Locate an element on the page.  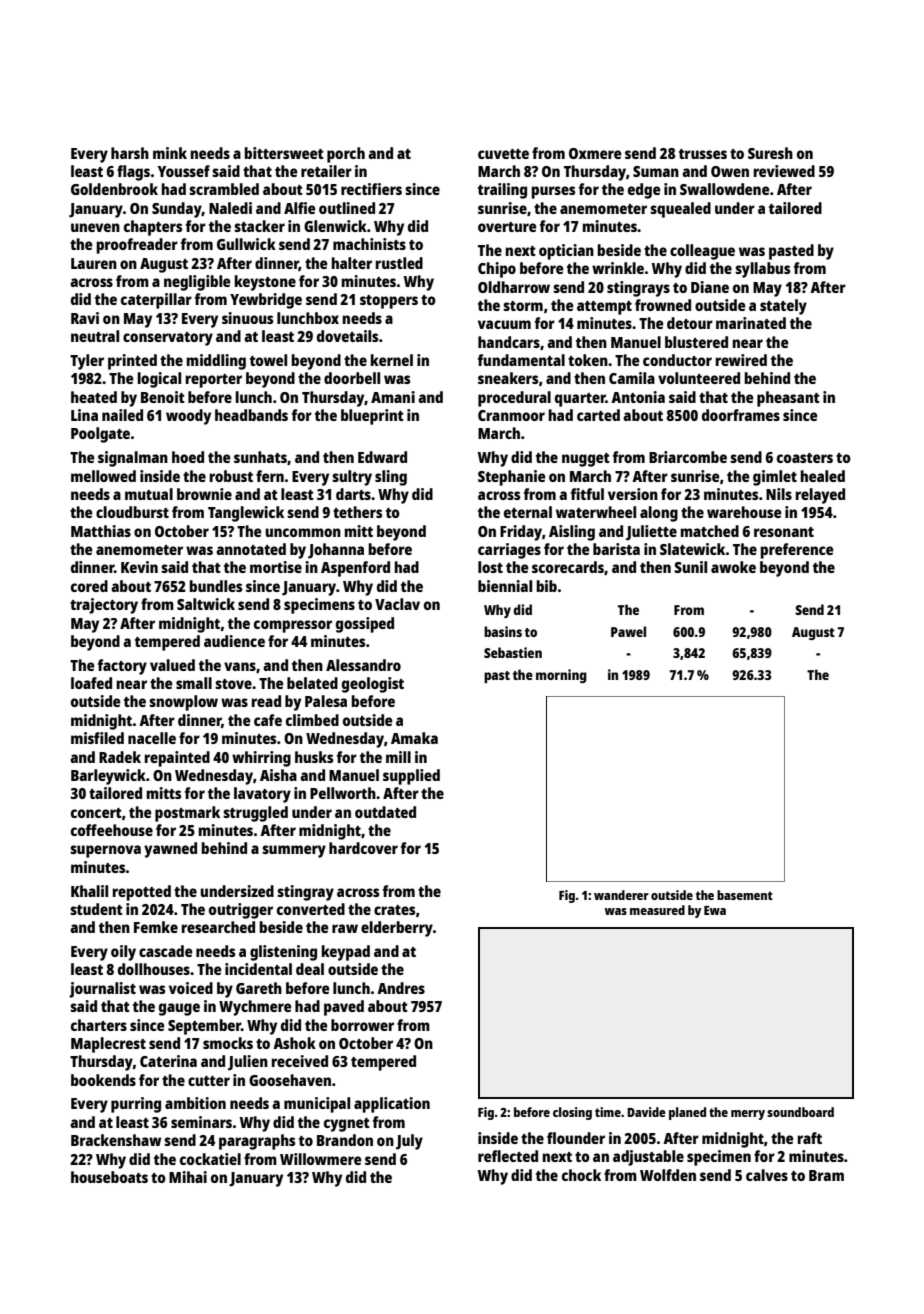
brownie is located at coordinates (204, 494).
